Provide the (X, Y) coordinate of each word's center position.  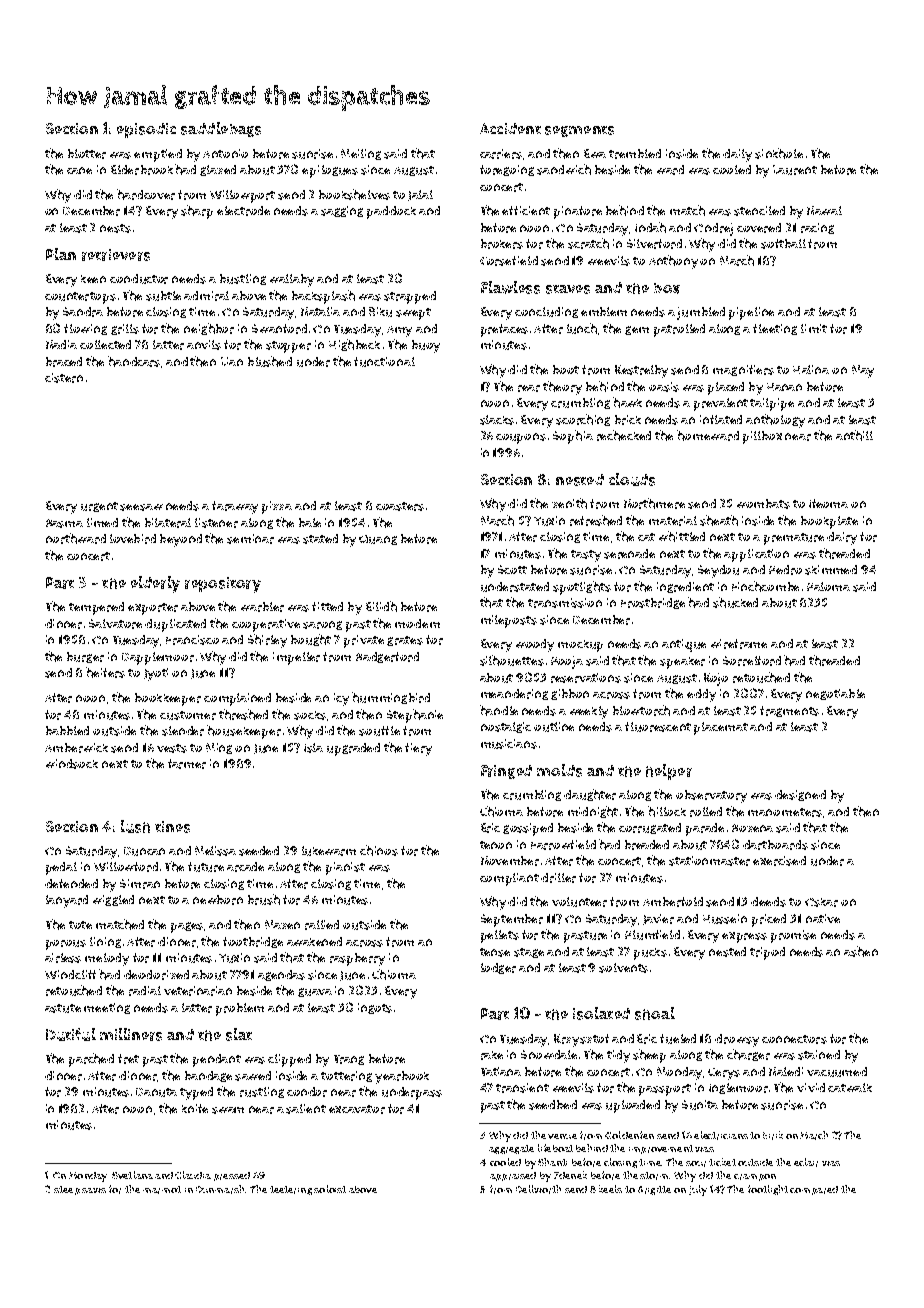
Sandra (83, 312)
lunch (582, 328)
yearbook (402, 1077)
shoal (655, 1013)
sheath (719, 520)
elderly (155, 584)
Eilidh (381, 606)
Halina (811, 369)
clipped (289, 1060)
